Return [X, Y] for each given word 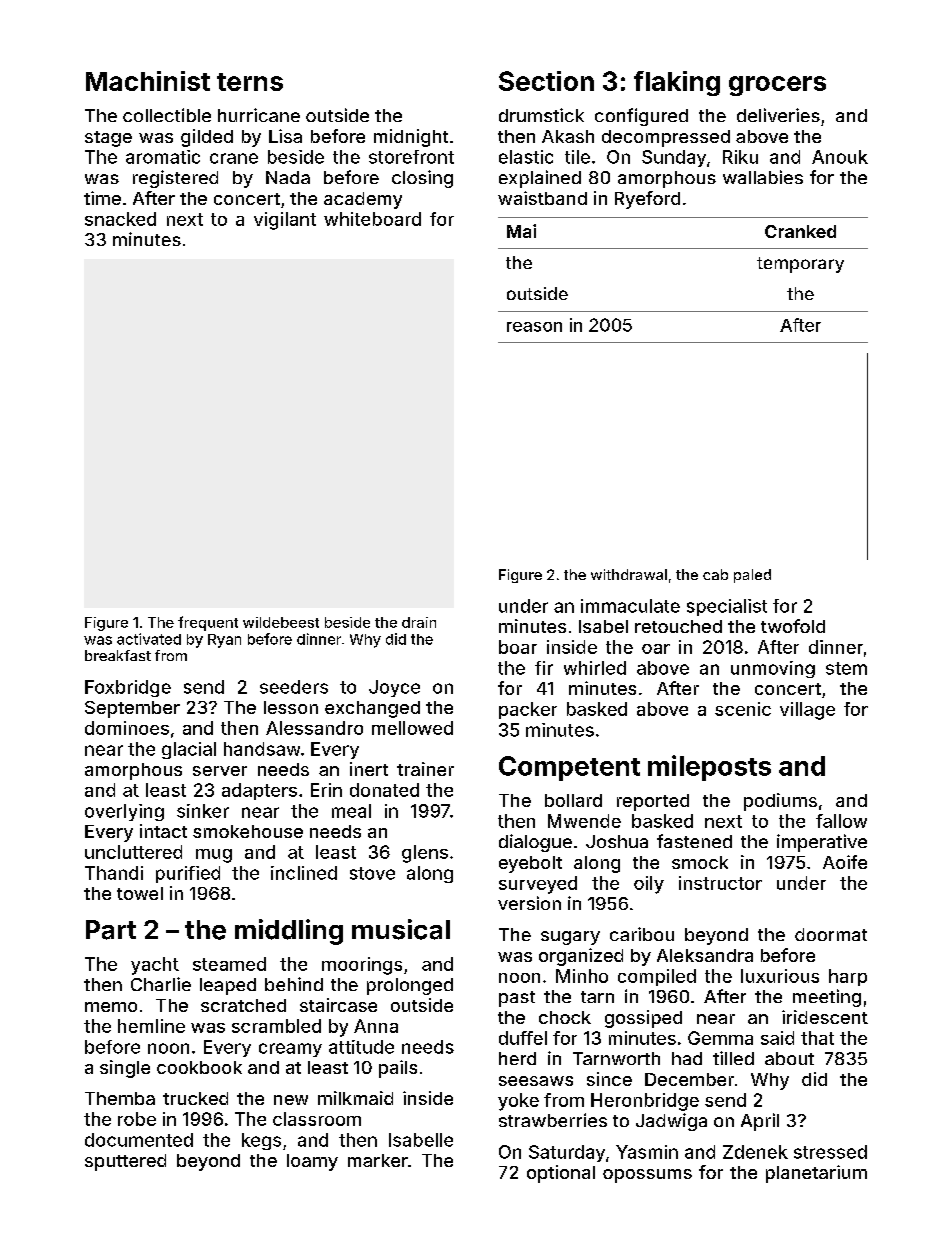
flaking [677, 83]
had [687, 1058]
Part [111, 930]
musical [401, 929]
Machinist [148, 81]
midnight [411, 138]
